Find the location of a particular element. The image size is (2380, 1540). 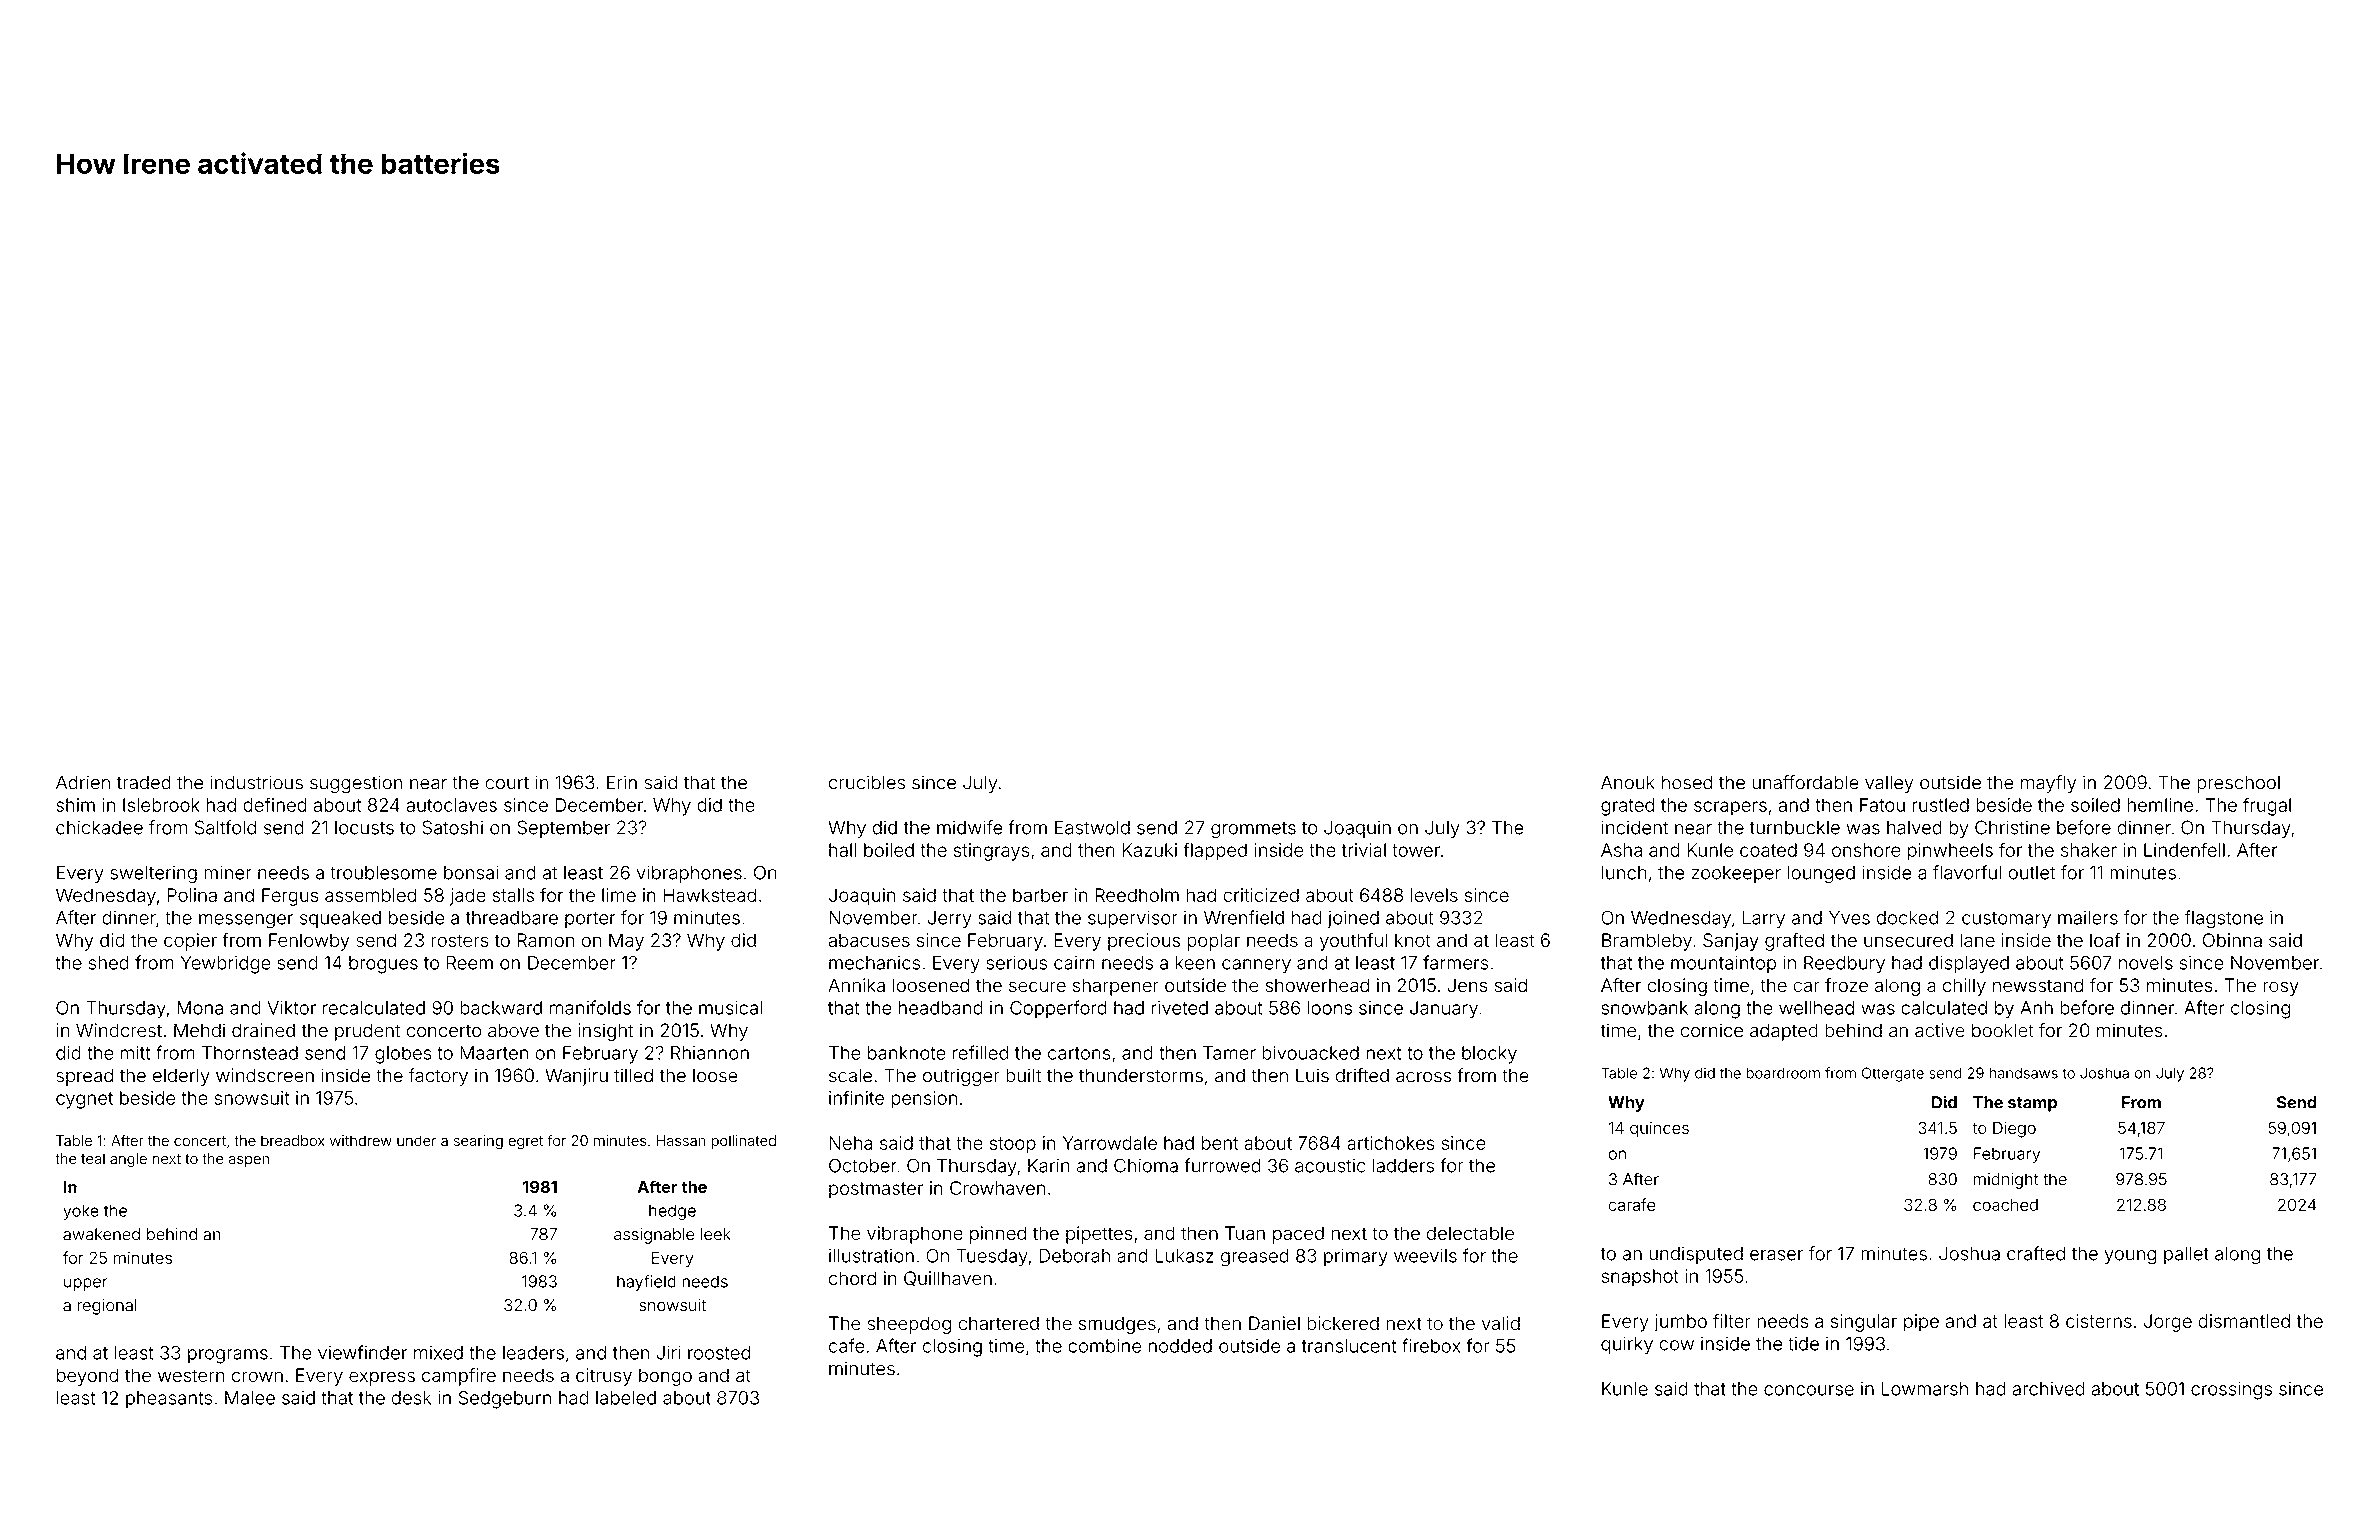

Lowmarsh is located at coordinates (1925, 1389).
